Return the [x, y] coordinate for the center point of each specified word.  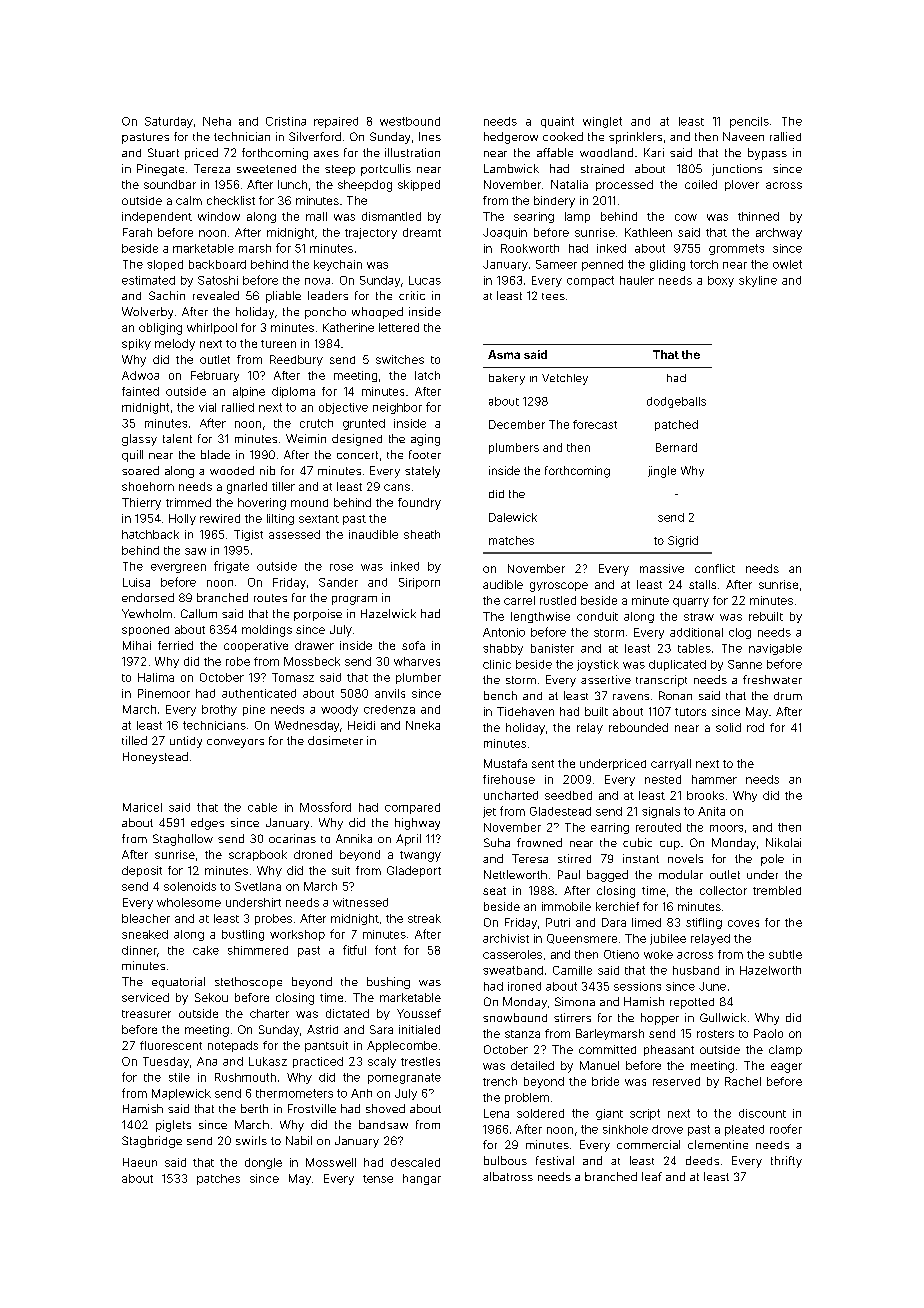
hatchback [150, 534]
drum [788, 696]
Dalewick [513, 517]
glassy [139, 440]
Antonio [504, 632]
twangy [420, 856]
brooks [705, 795]
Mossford [325, 807]
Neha [217, 121]
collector [723, 890]
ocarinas [292, 838]
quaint [557, 122]
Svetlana [258, 886]
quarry [691, 602]
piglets [173, 1126]
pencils [749, 122]
